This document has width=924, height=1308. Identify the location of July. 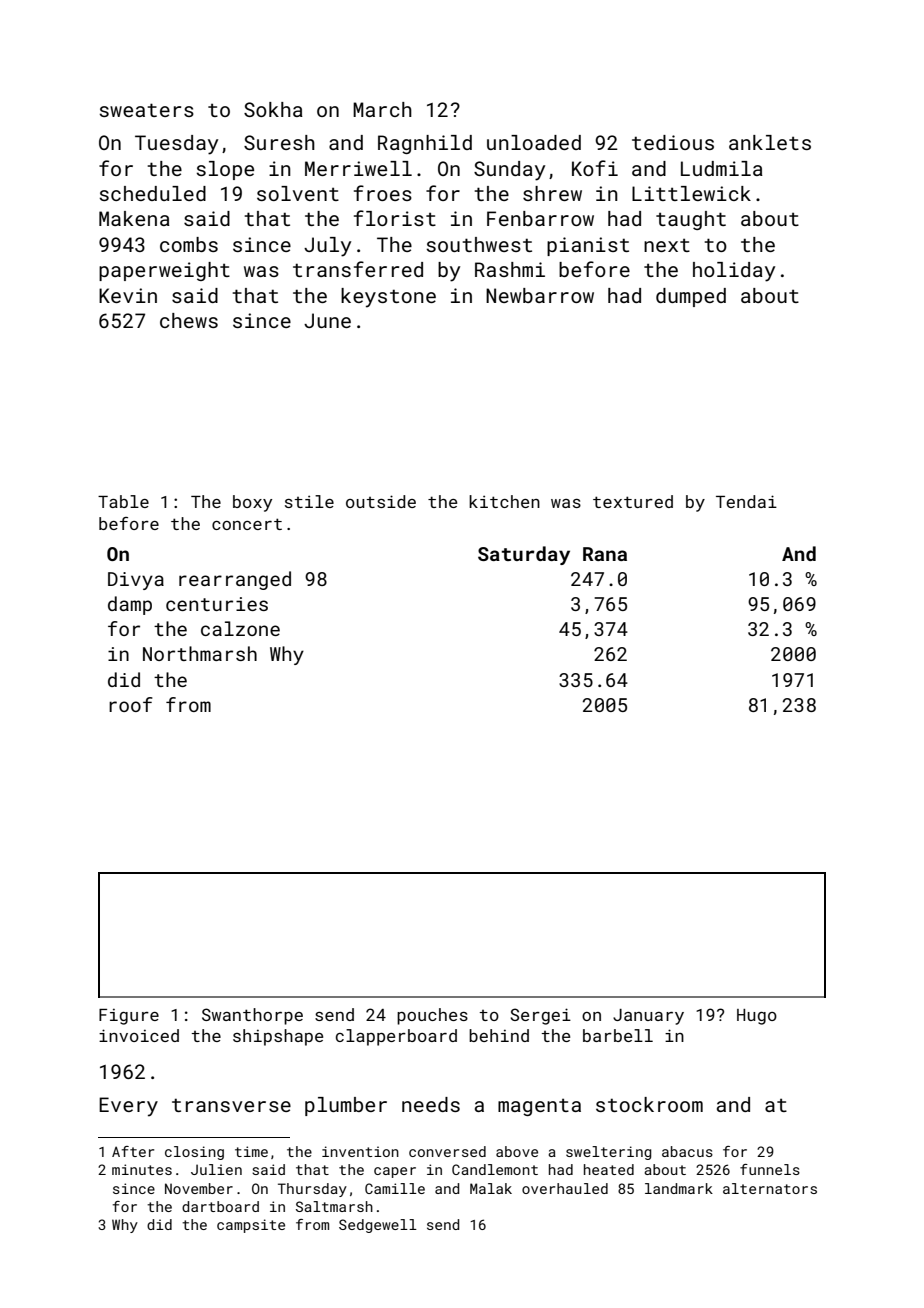
(327, 247).
